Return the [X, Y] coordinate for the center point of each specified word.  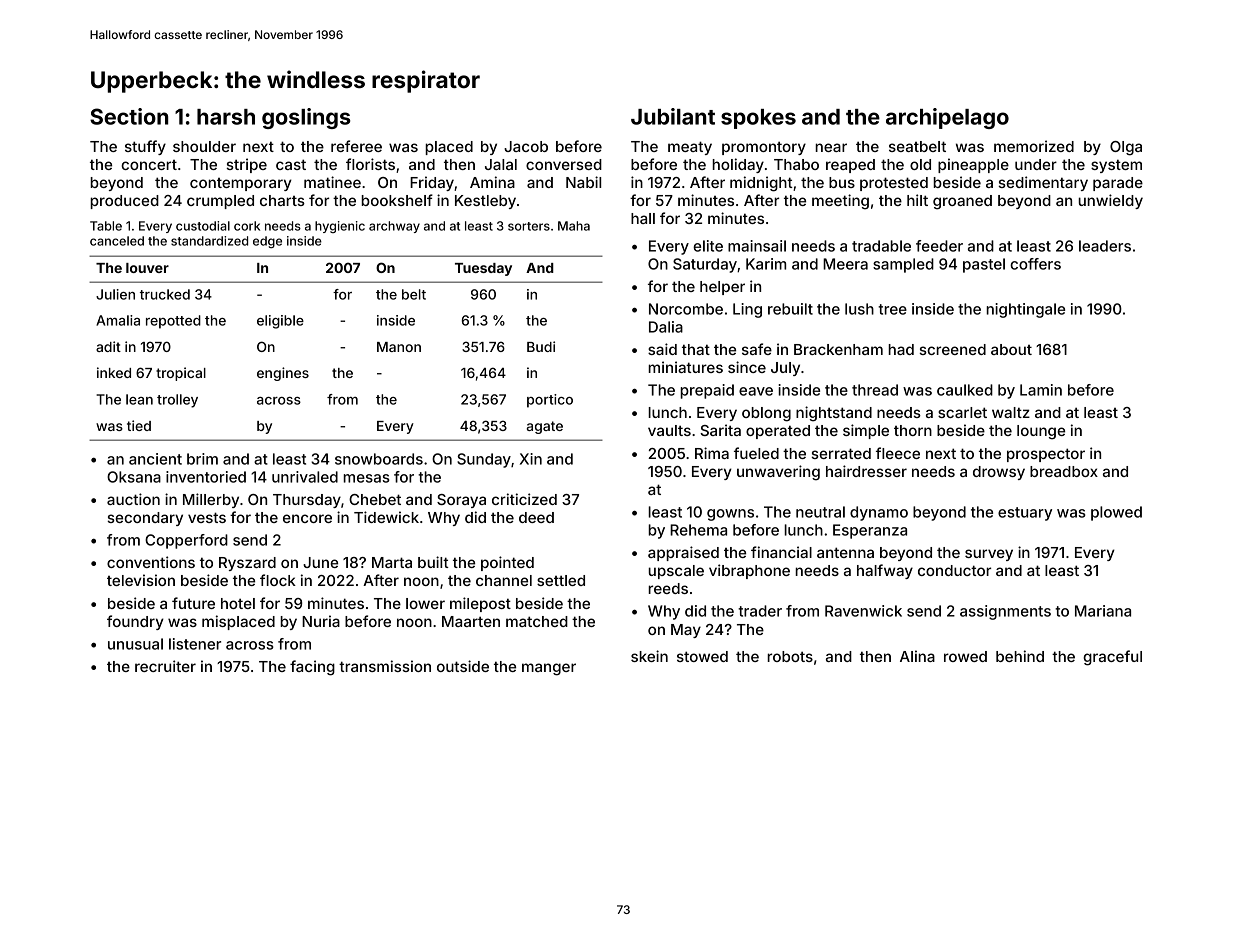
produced [124, 202]
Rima [712, 453]
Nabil [583, 182]
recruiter [165, 666]
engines [283, 374]
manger [549, 669]
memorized [1034, 146]
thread [875, 390]
